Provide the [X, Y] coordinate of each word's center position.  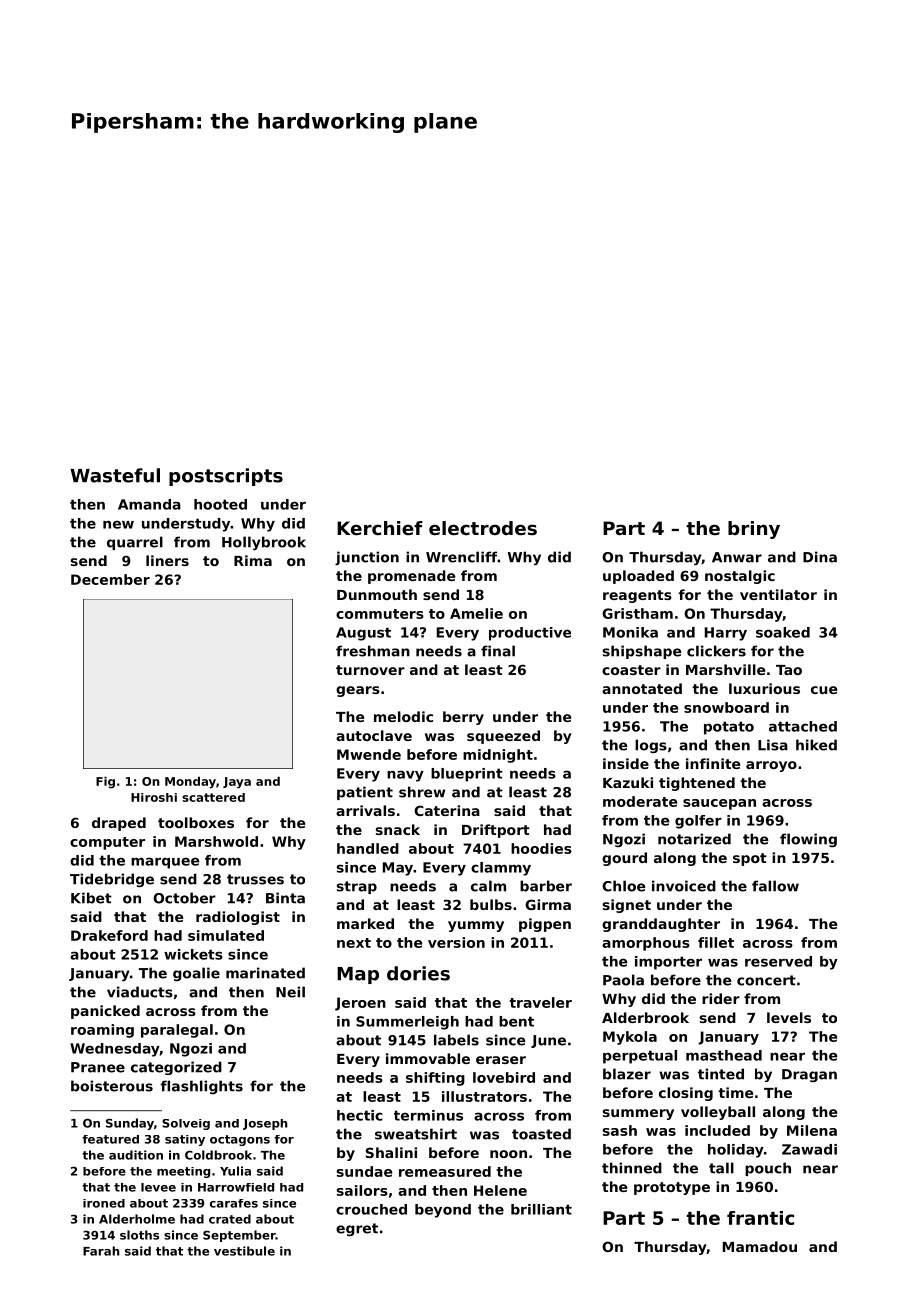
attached [803, 726]
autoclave [374, 735]
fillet [716, 942]
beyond [443, 1211]
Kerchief [380, 528]
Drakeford [109, 935]
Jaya [237, 783]
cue [824, 690]
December [110, 579]
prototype [672, 1188]
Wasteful [115, 475]
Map [358, 975]
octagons [240, 1140]
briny [754, 530]
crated [230, 1219]
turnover [370, 670]
